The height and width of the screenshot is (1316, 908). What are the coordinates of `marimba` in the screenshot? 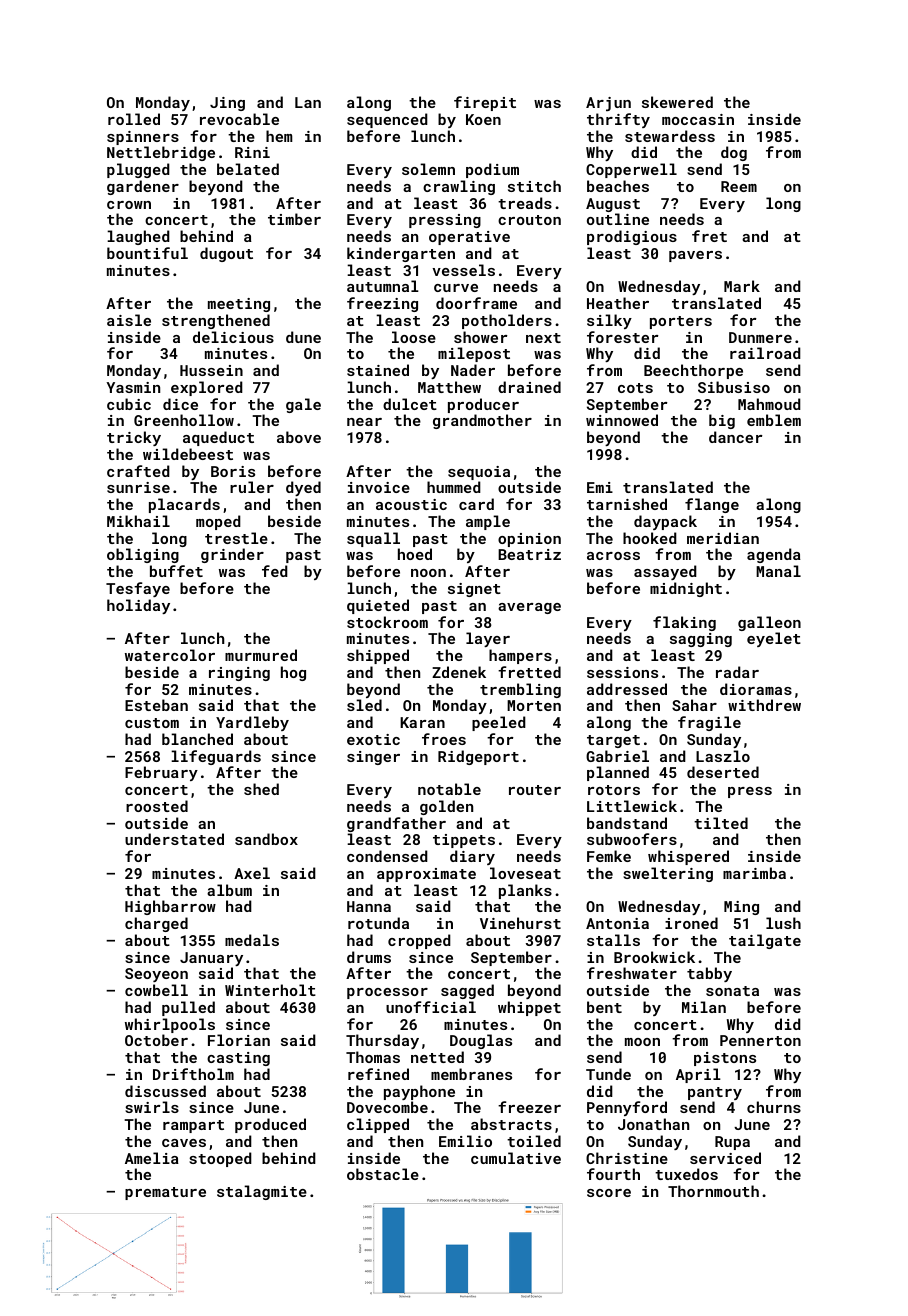 It's located at (754, 873).
